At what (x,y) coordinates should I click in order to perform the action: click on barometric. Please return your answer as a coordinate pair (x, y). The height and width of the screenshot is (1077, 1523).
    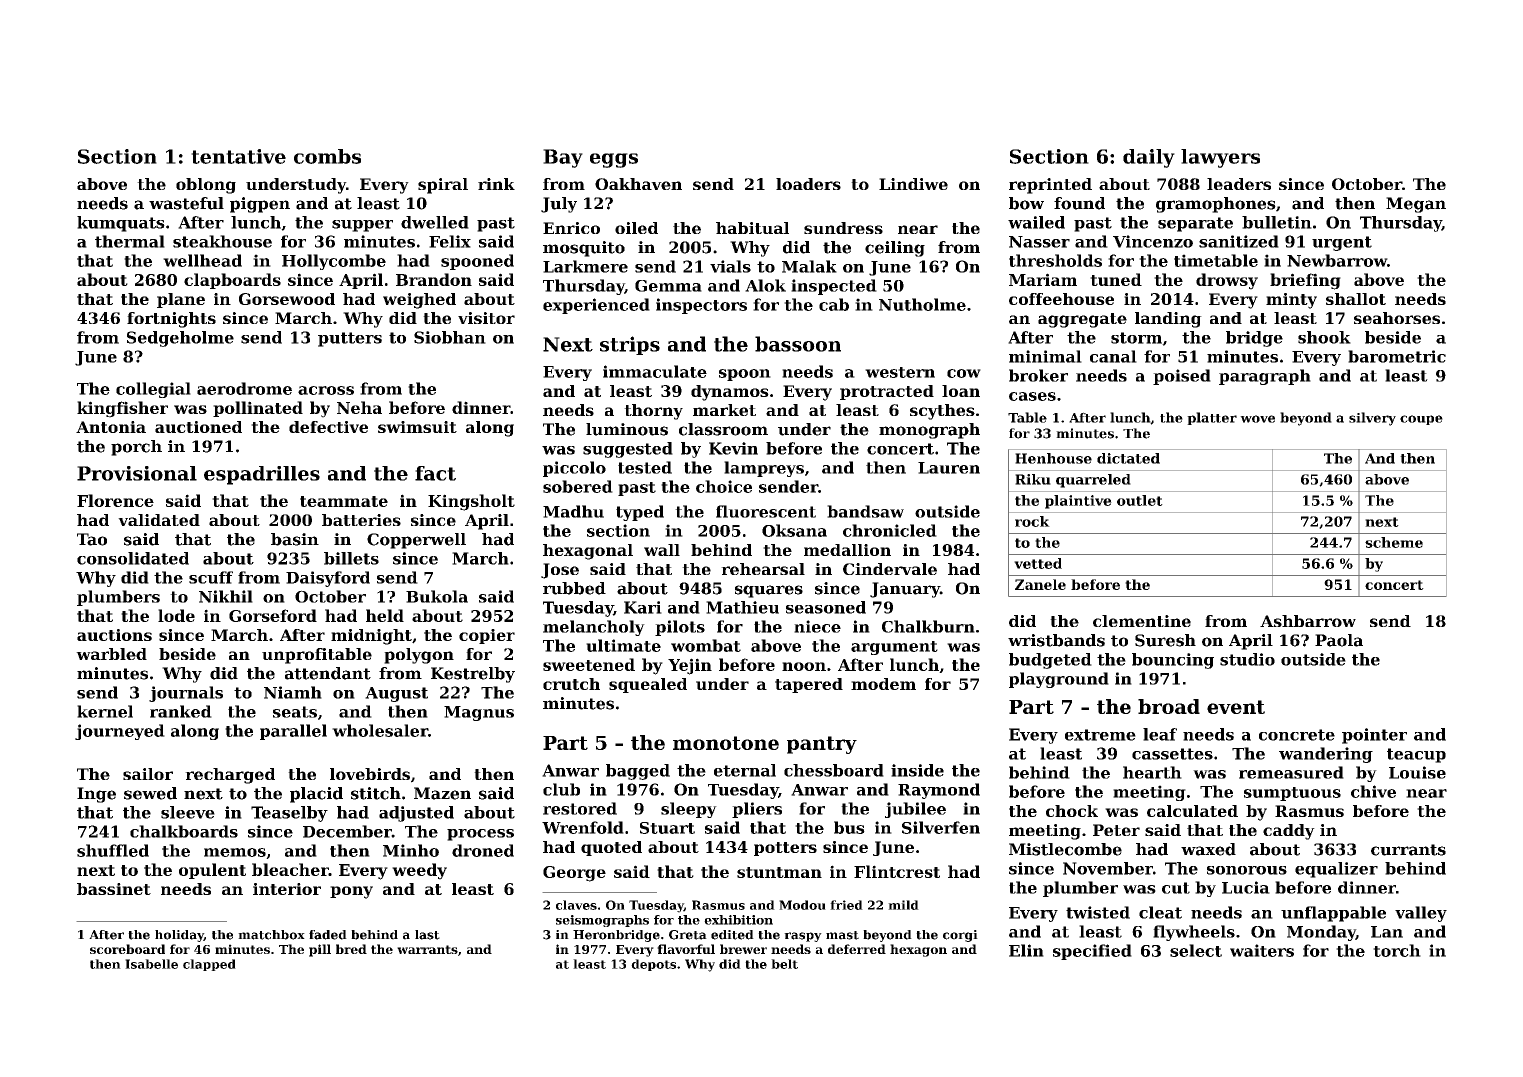
    Looking at the image, I should click on (1397, 356).
